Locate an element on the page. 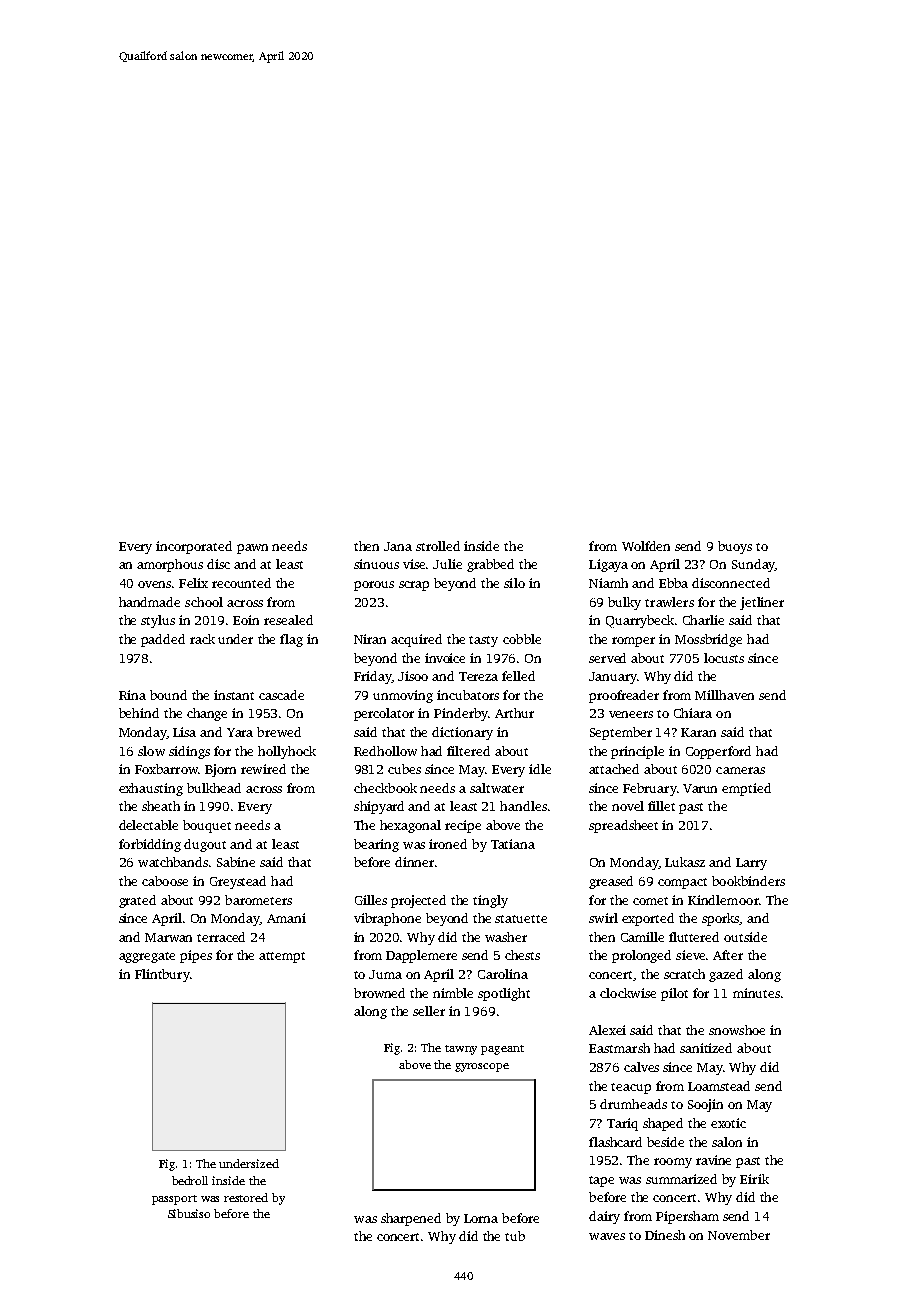 This image has height=1316, width=908. brewed is located at coordinates (279, 732).
